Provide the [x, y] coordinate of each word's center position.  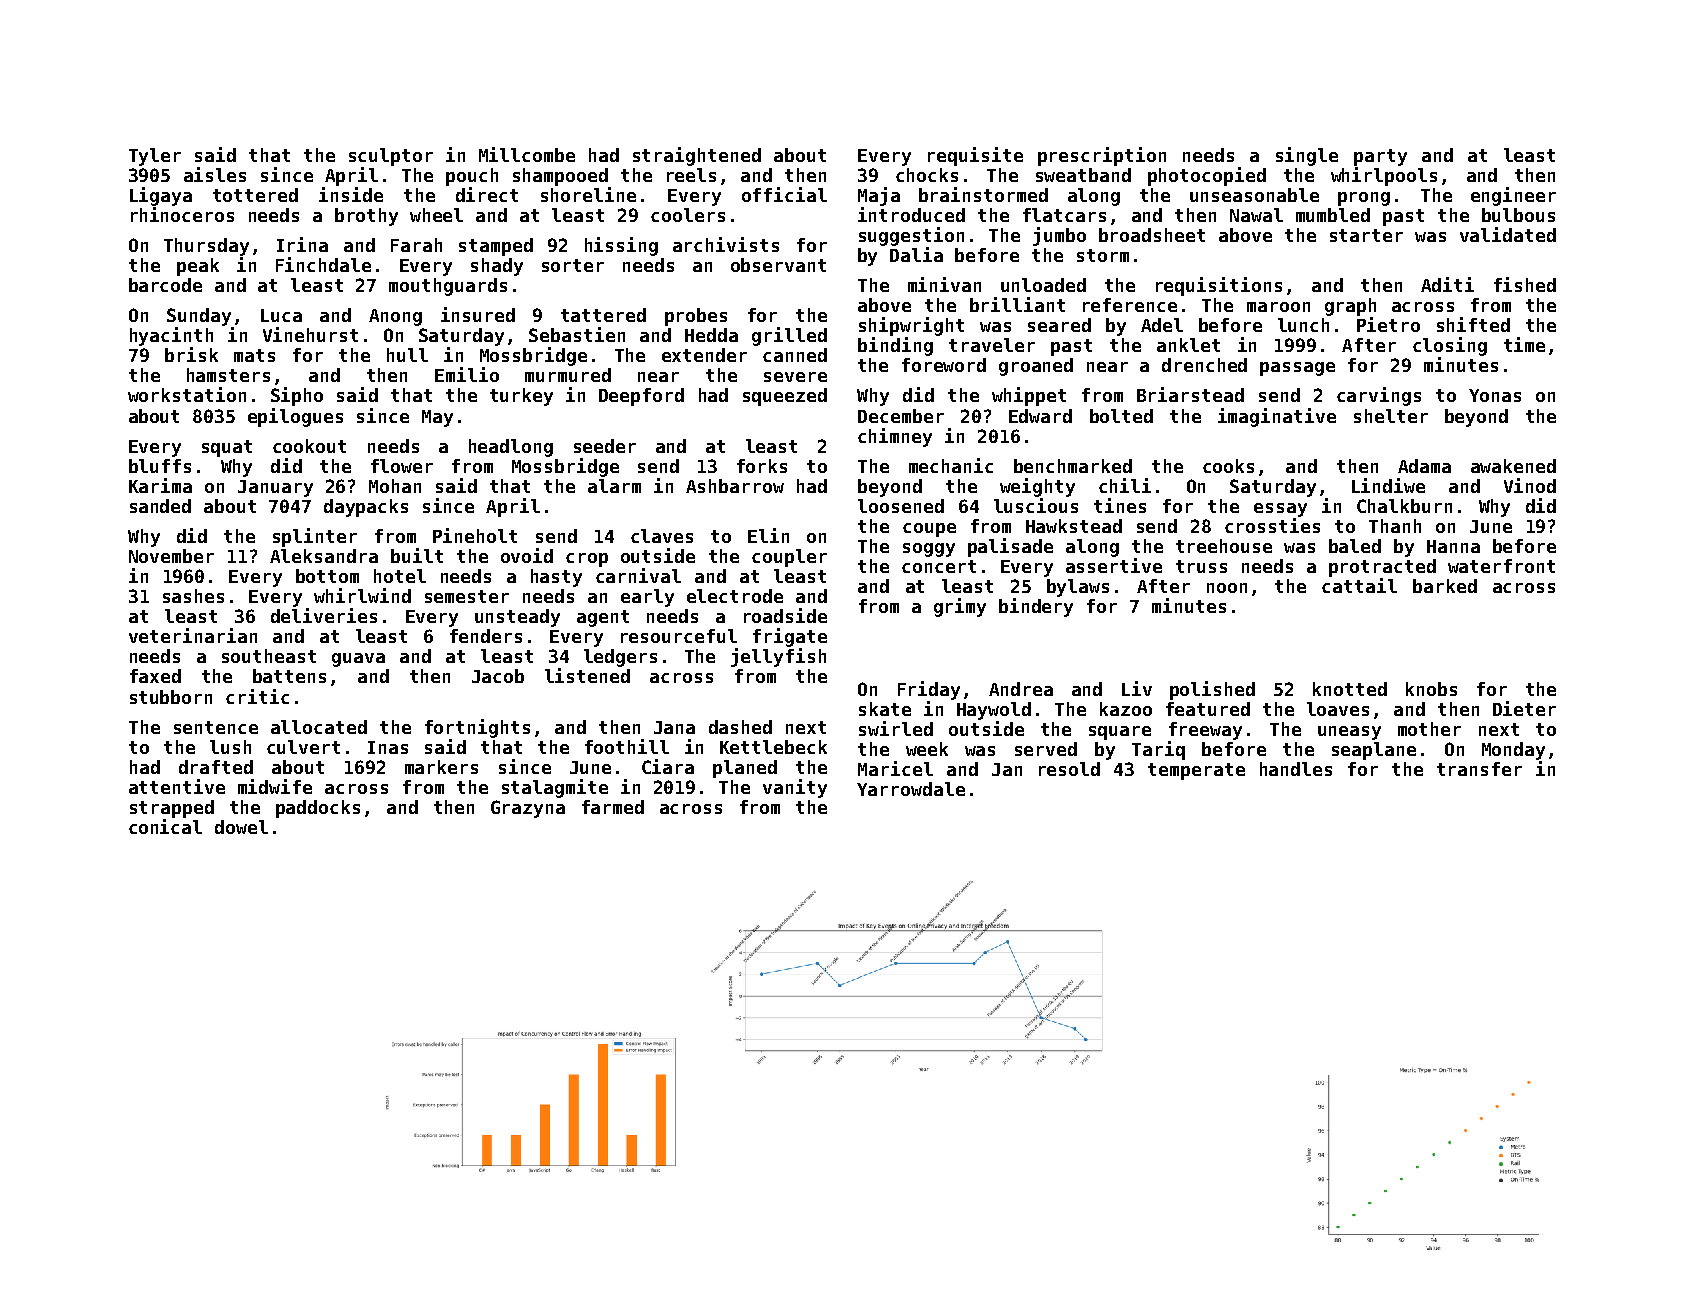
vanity [795, 788]
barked [1445, 586]
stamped [496, 247]
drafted [216, 767]
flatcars [1064, 215]
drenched [1204, 365]
